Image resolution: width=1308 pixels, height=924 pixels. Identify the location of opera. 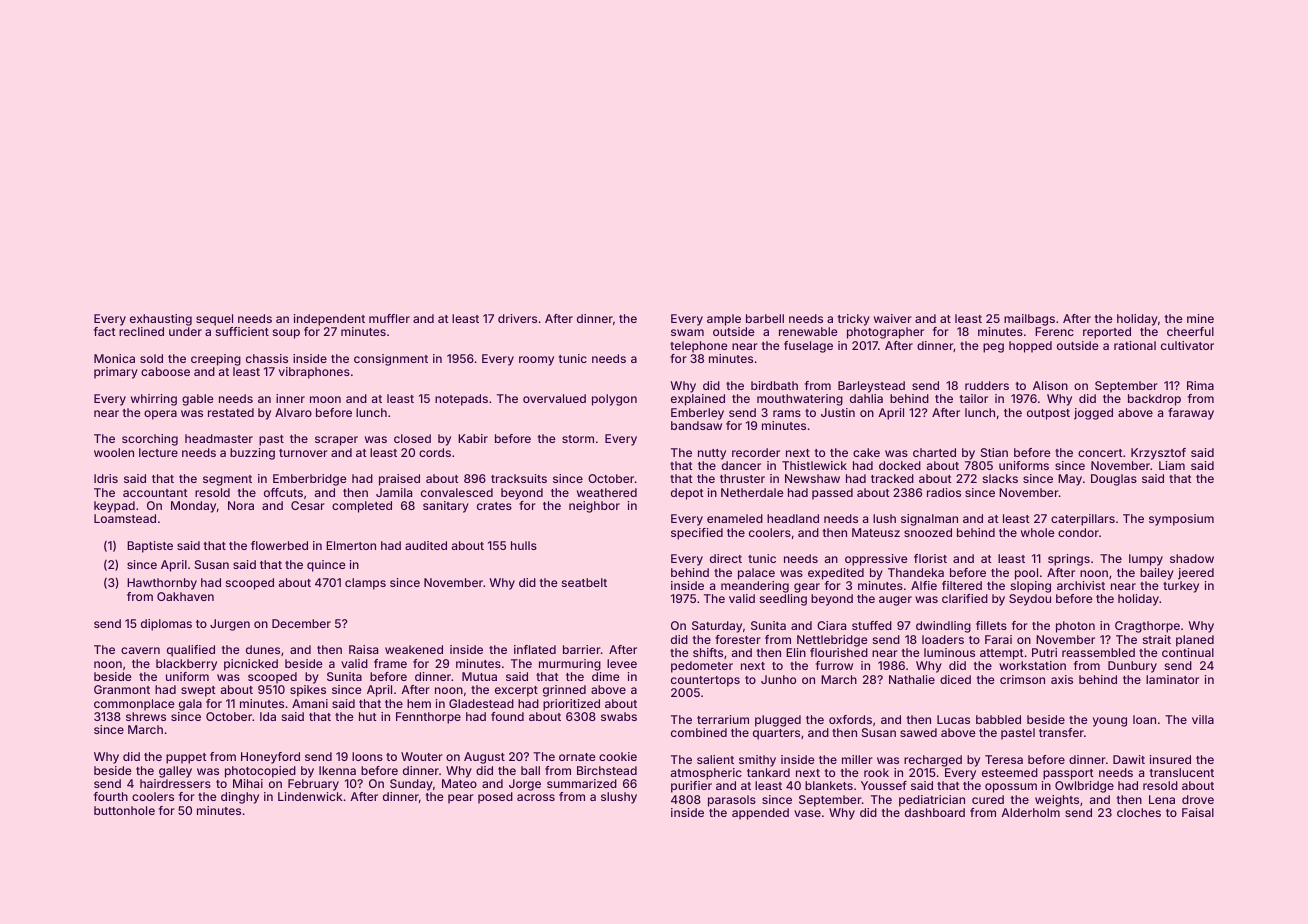
(160, 415).
